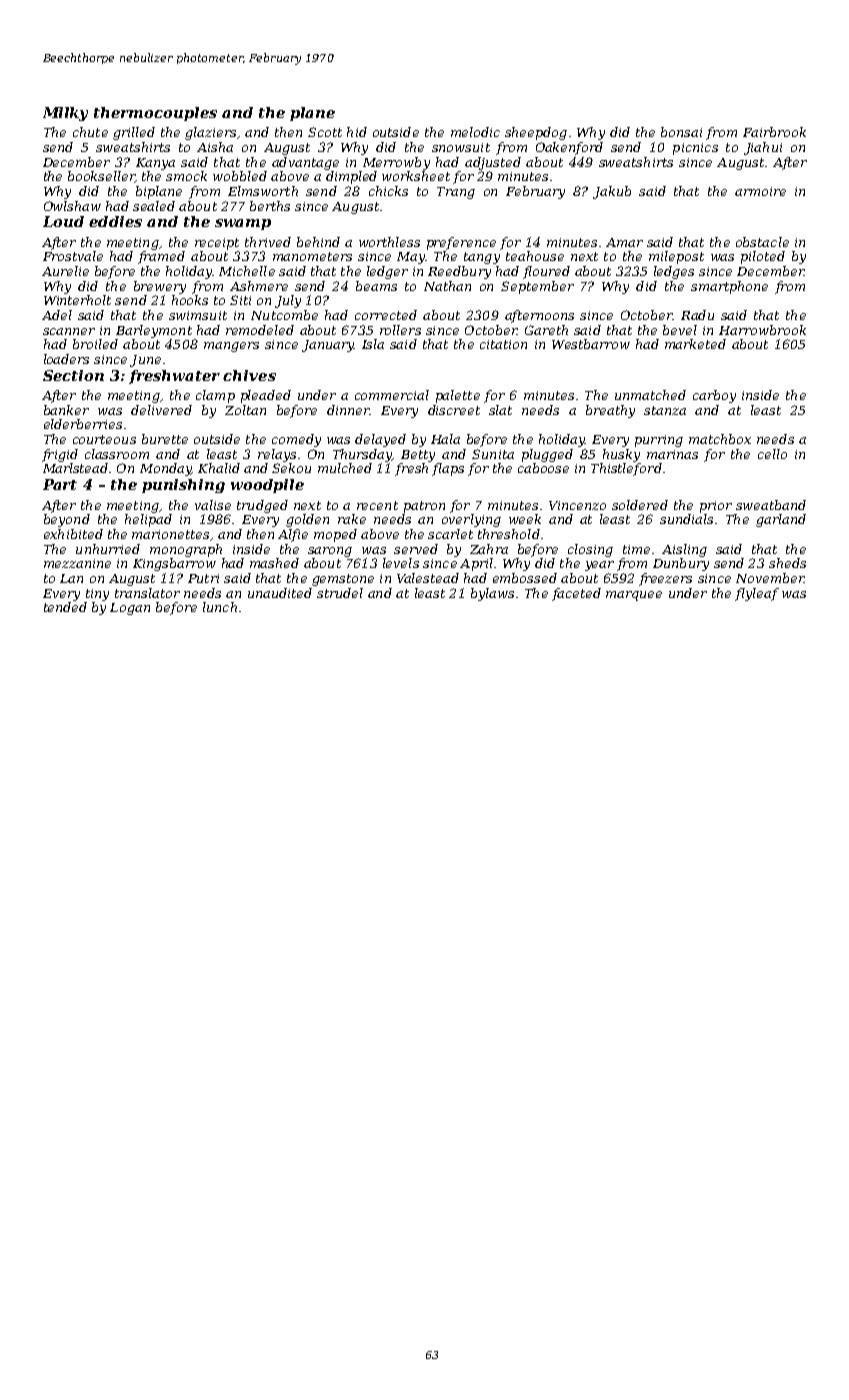  Describe the element at coordinates (492, 594) in the image. I see `bylaws` at that location.
